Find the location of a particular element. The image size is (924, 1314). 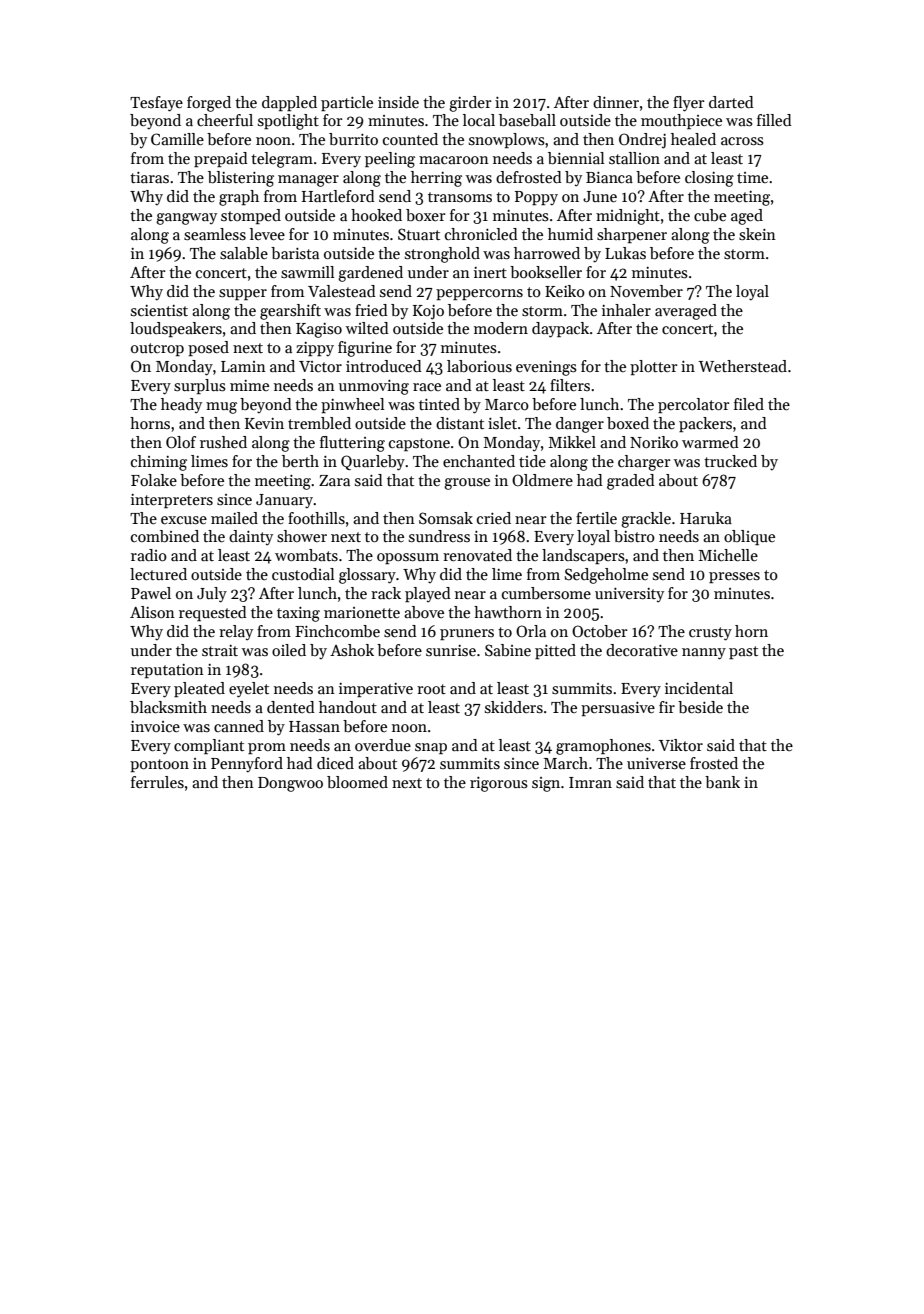

beside is located at coordinates (700, 707).
